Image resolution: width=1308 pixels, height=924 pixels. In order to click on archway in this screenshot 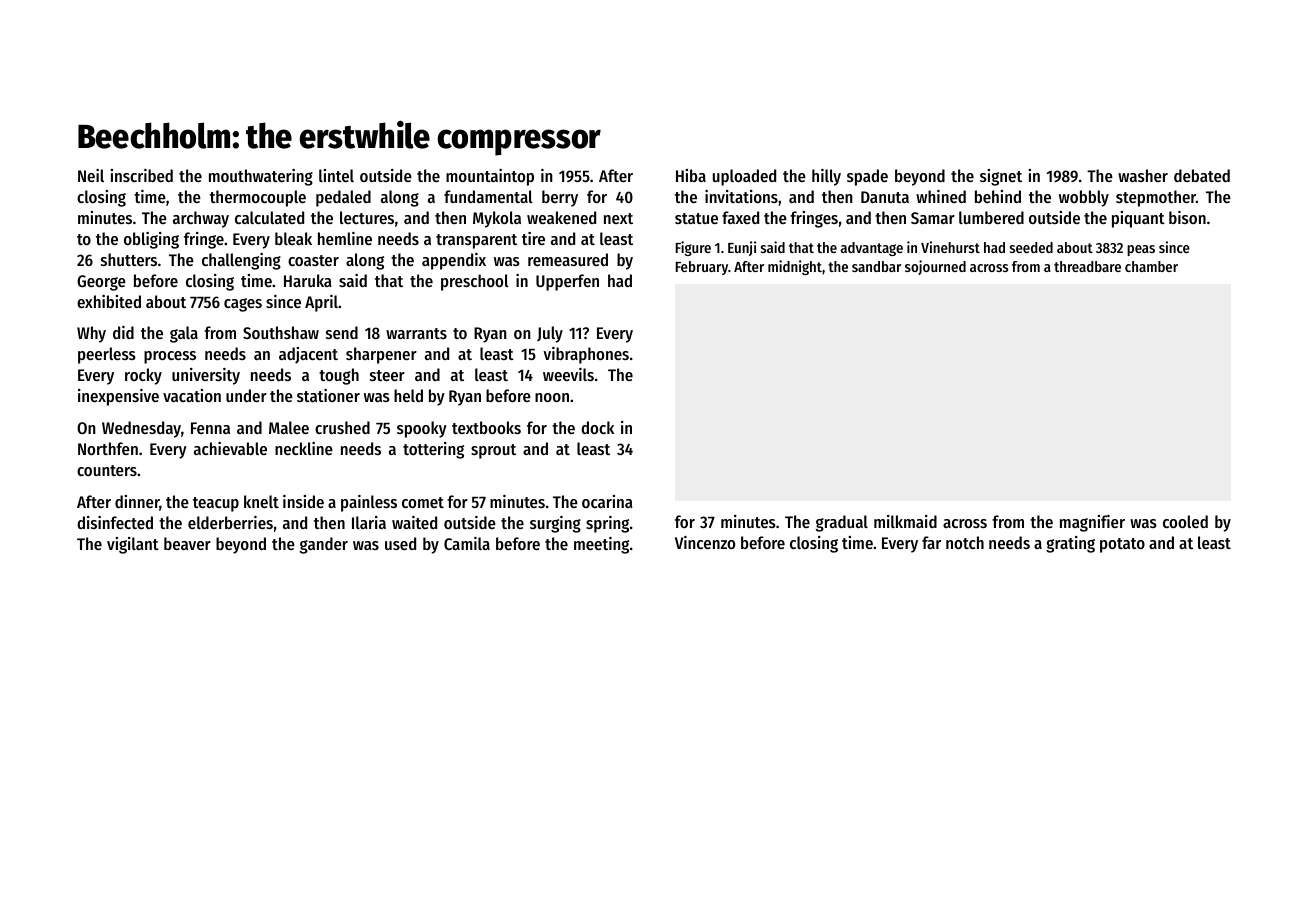, I will do `click(201, 219)`.
